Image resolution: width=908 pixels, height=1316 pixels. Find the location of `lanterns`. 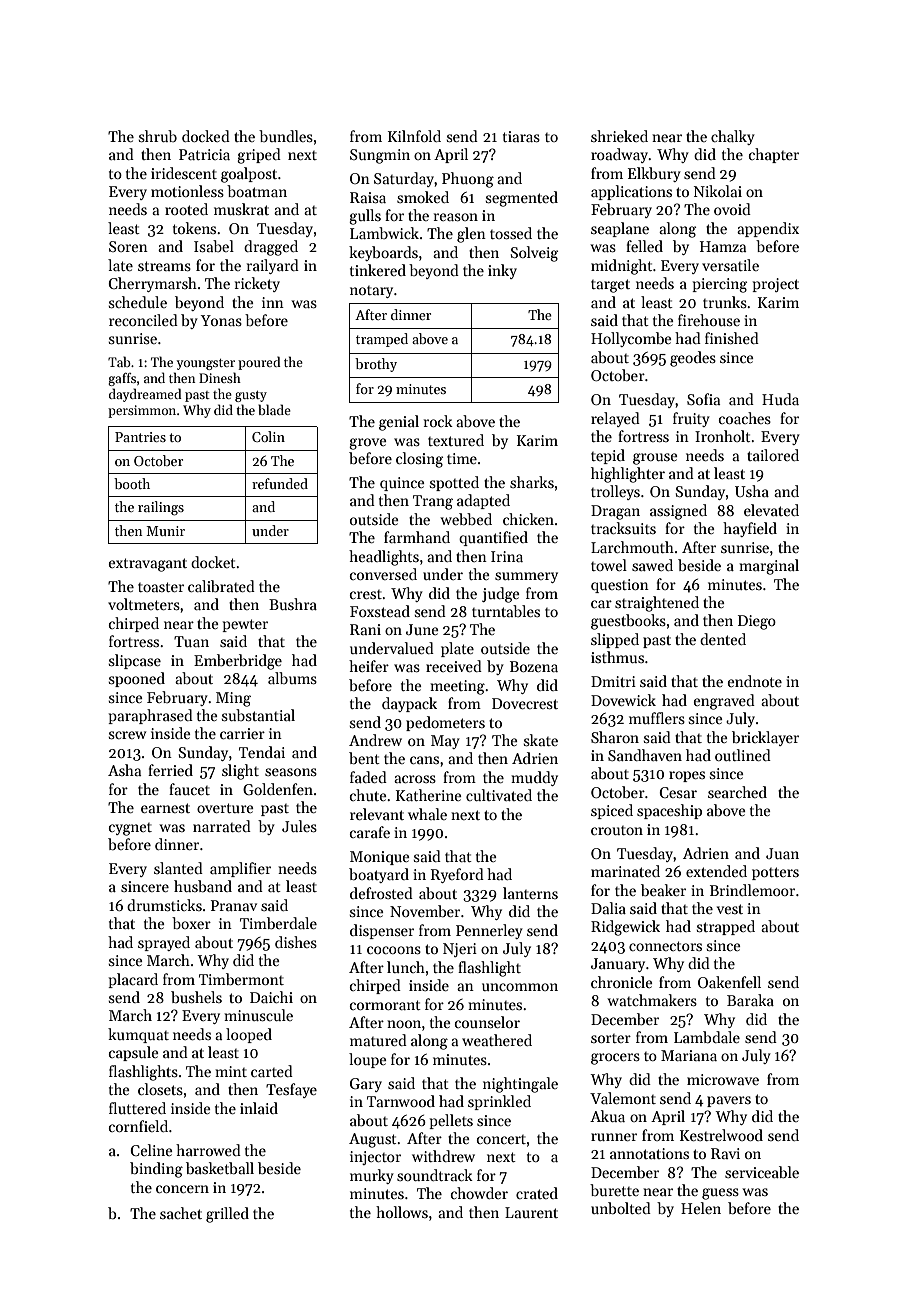

lanterns is located at coordinates (530, 893).
